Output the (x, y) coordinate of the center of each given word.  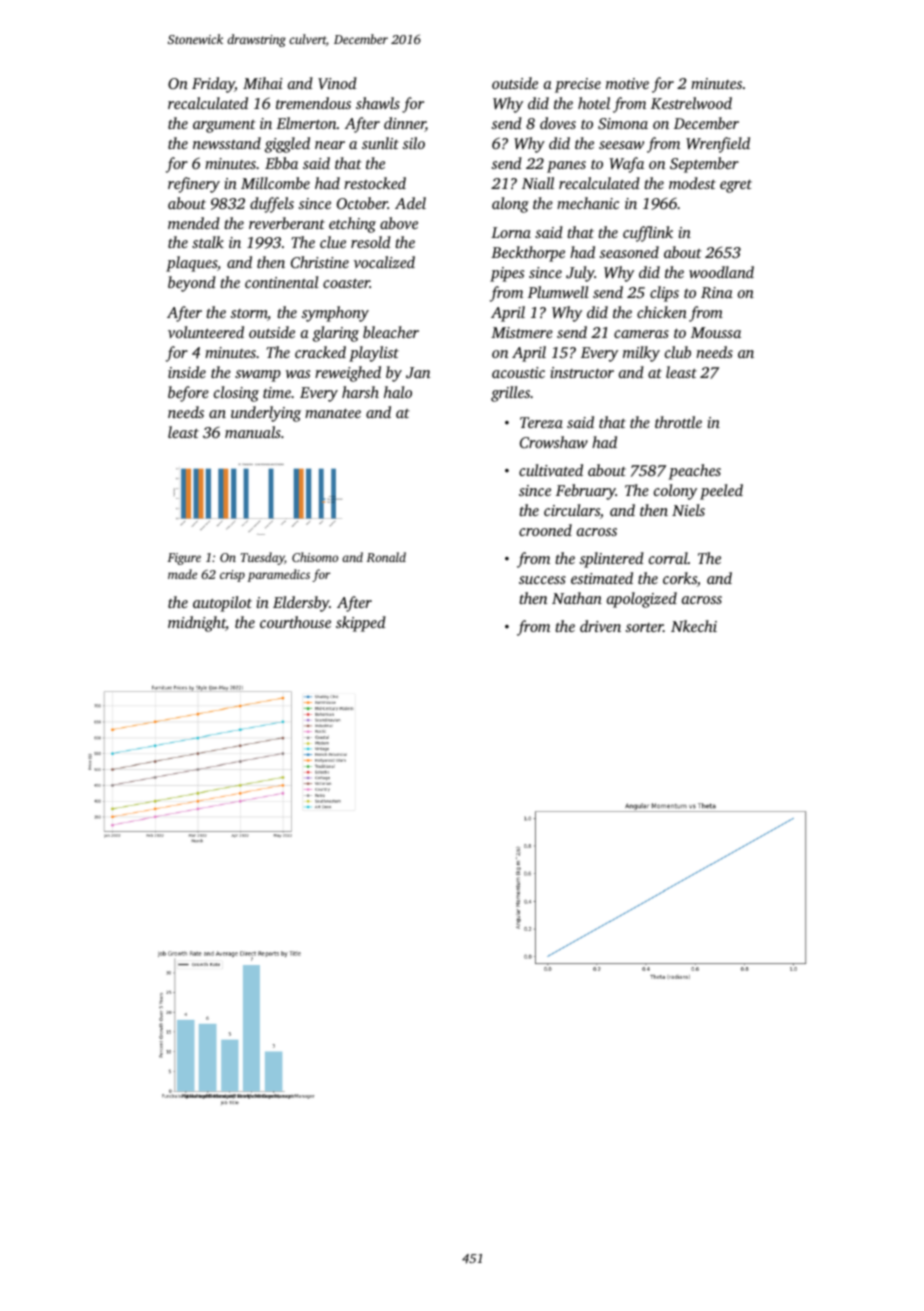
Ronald (386, 557)
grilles (510, 394)
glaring (336, 334)
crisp (232, 576)
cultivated (551, 470)
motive (627, 83)
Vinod (337, 83)
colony (675, 492)
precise (578, 85)
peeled (721, 492)
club (678, 352)
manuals (253, 432)
